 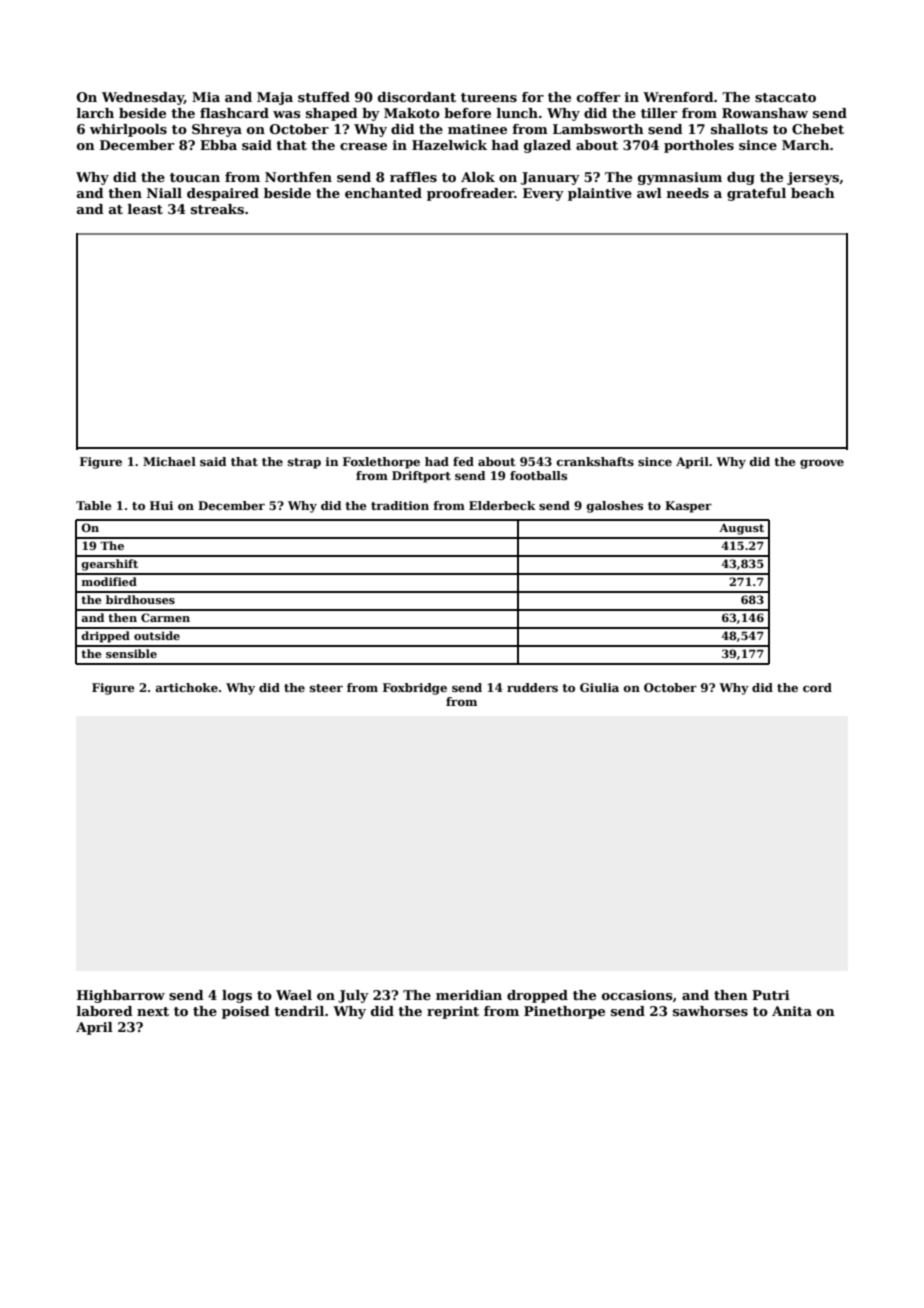 What do you see at coordinates (649, 193) in the screenshot?
I see `awl` at bounding box center [649, 193].
